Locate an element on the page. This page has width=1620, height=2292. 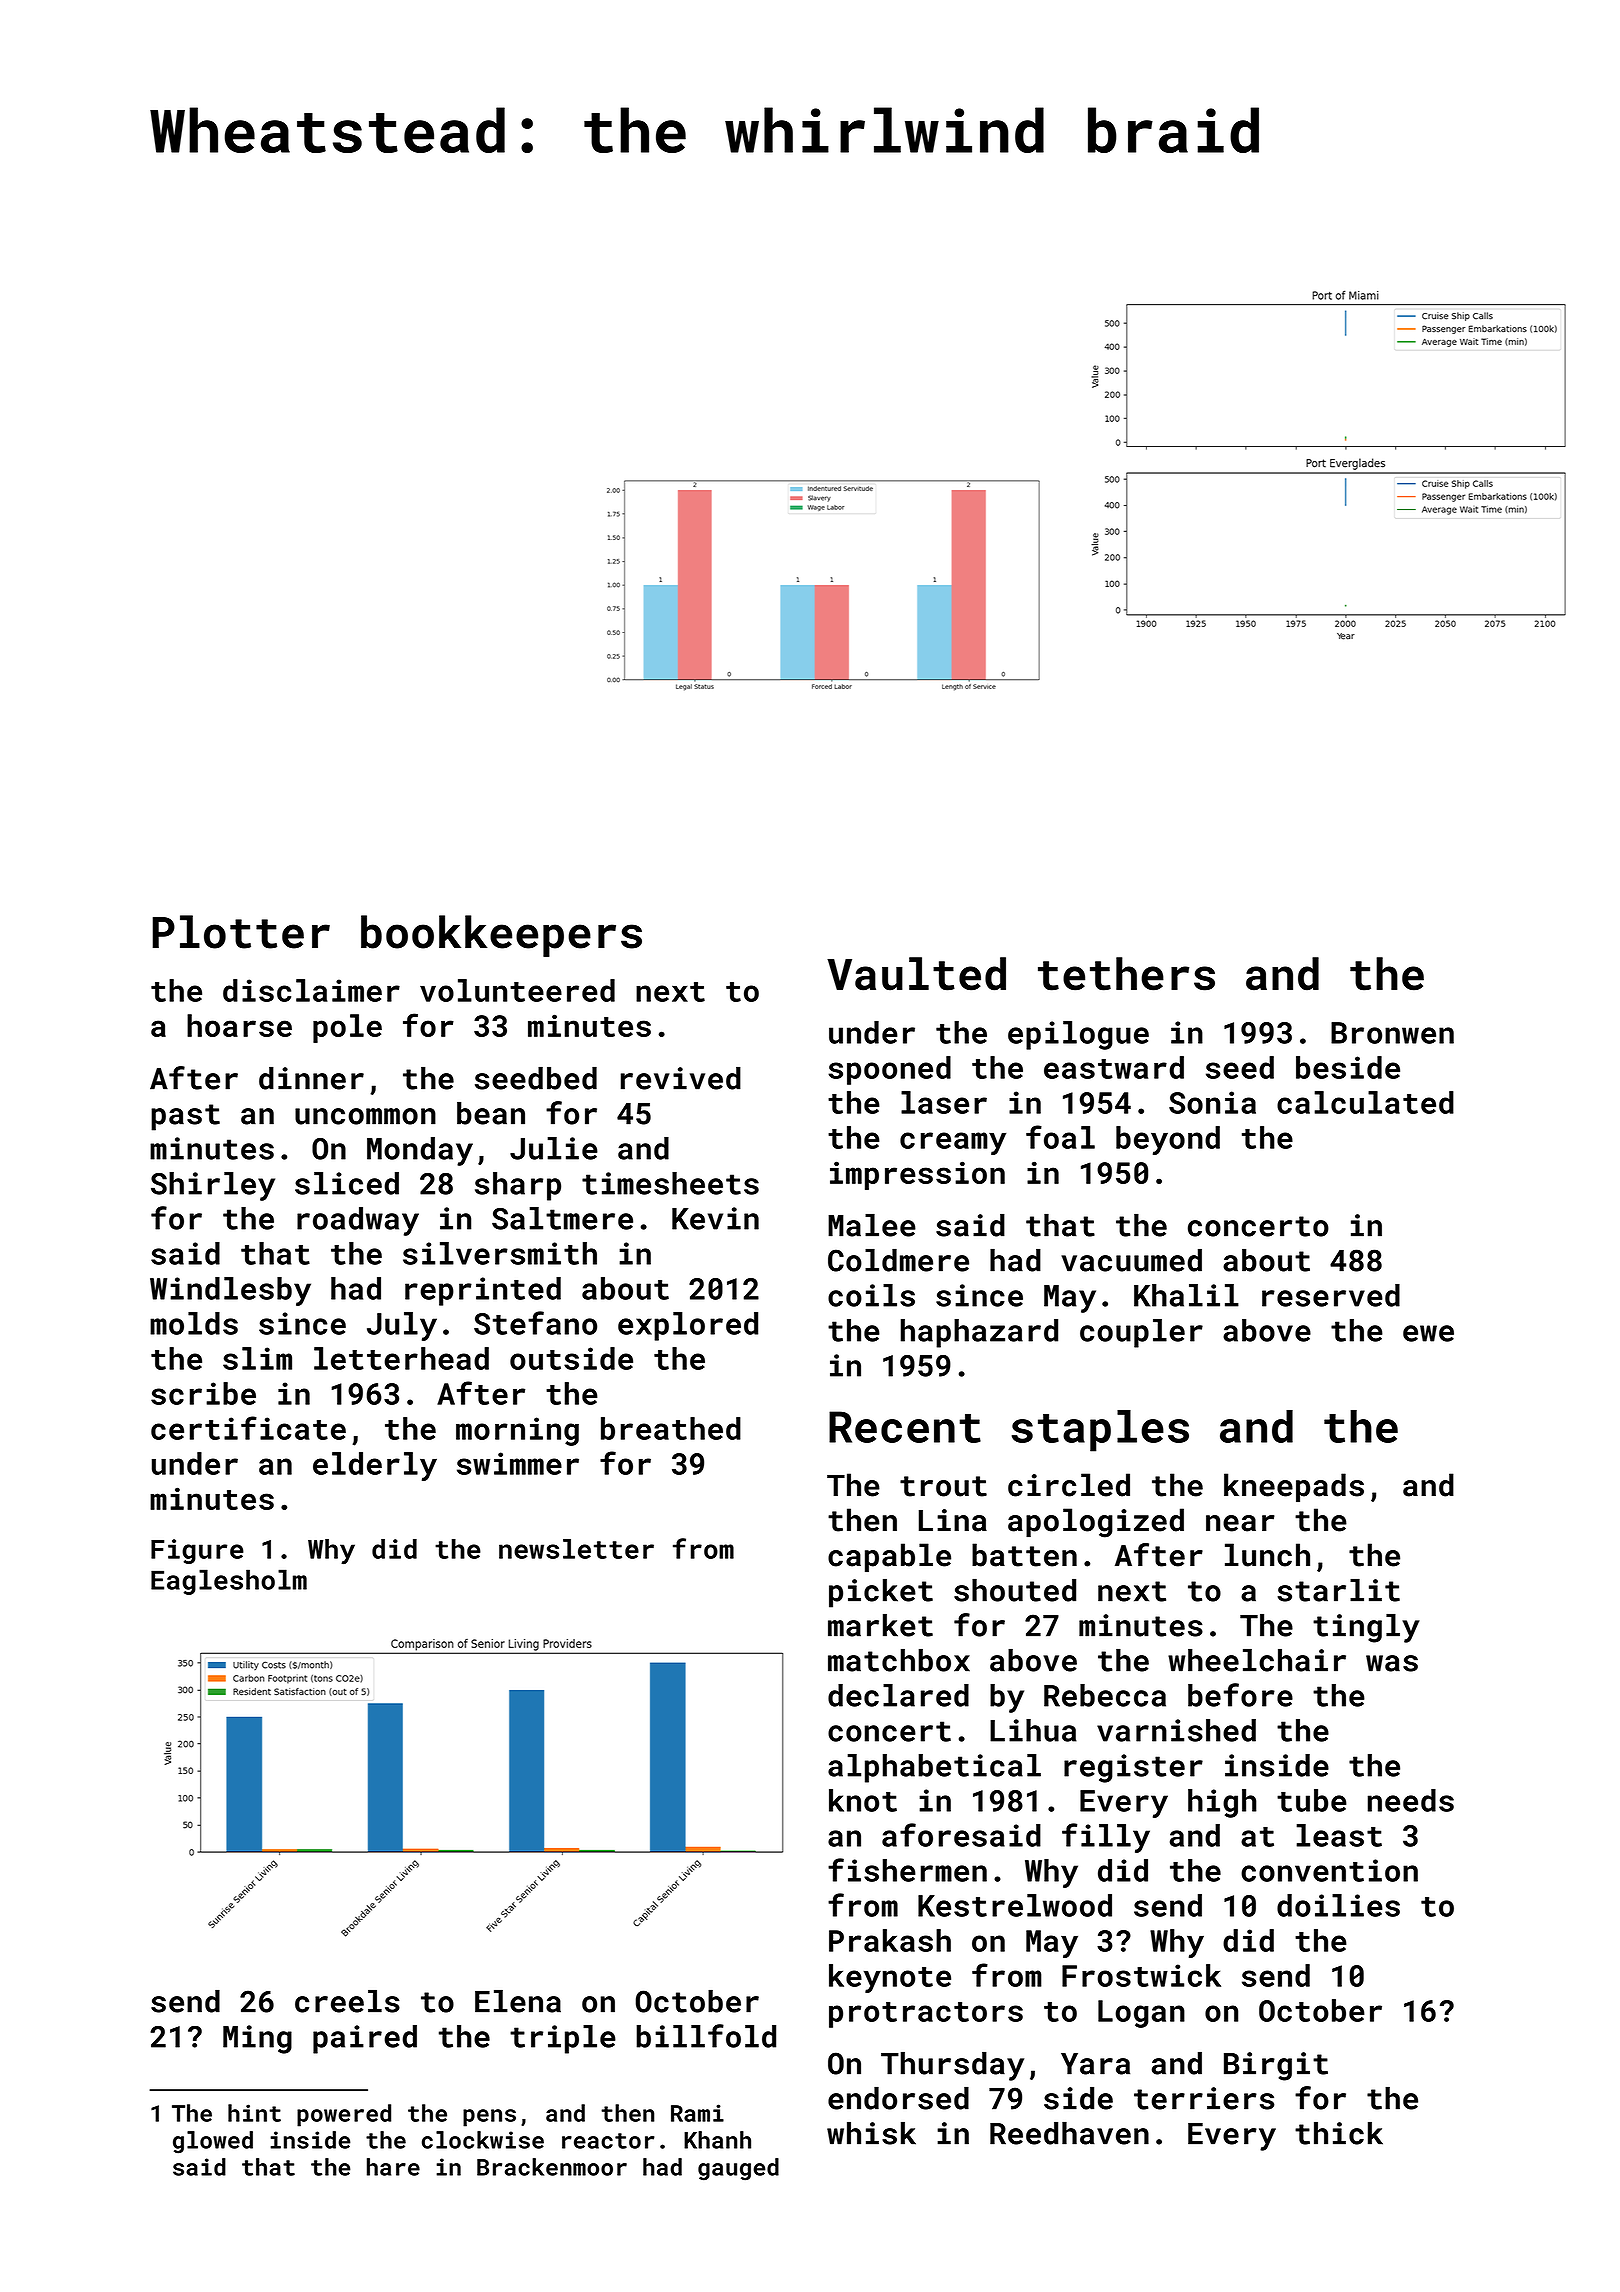
creels is located at coordinates (347, 2001).
